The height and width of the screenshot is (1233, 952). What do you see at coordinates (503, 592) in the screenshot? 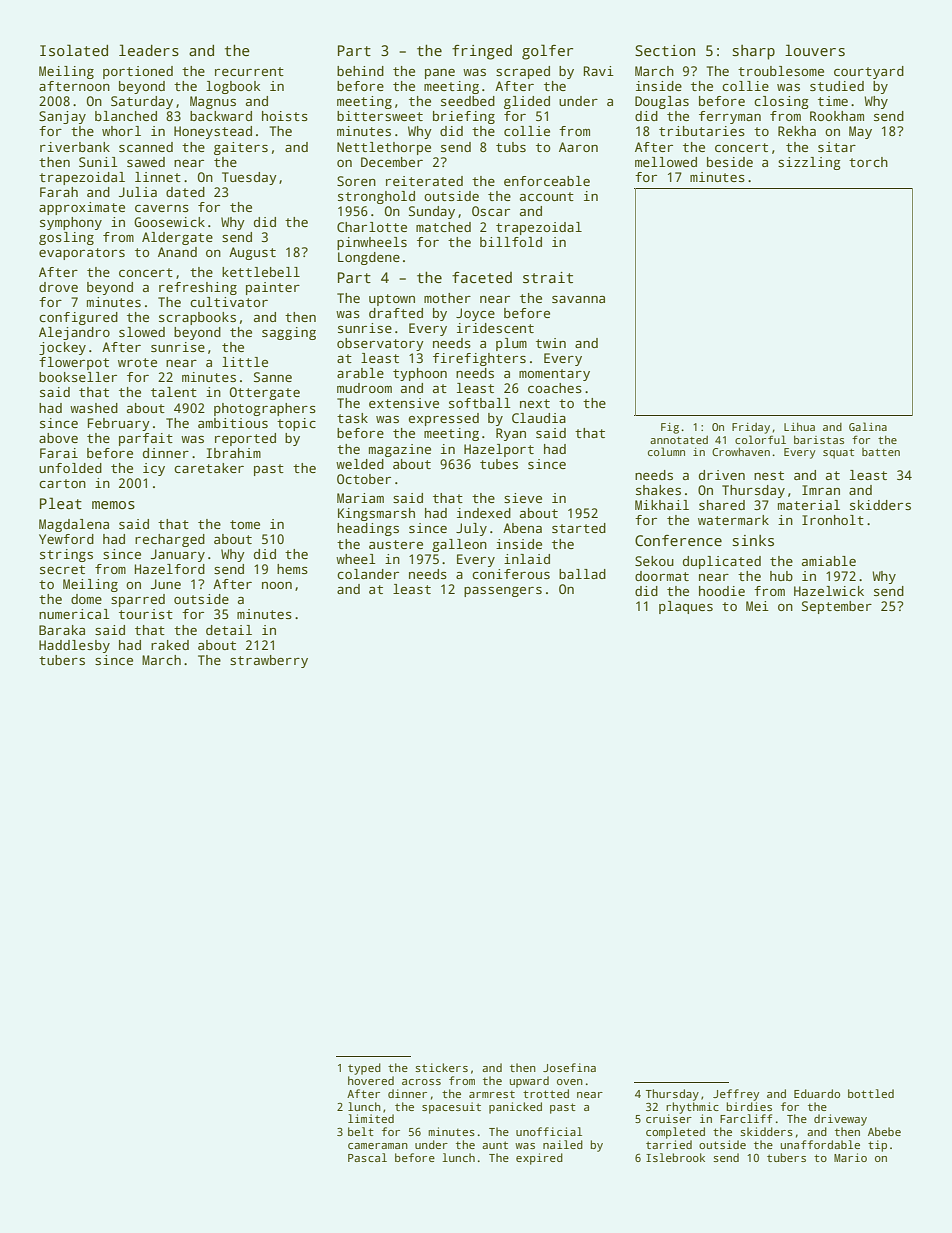
I see `passengers` at bounding box center [503, 592].
